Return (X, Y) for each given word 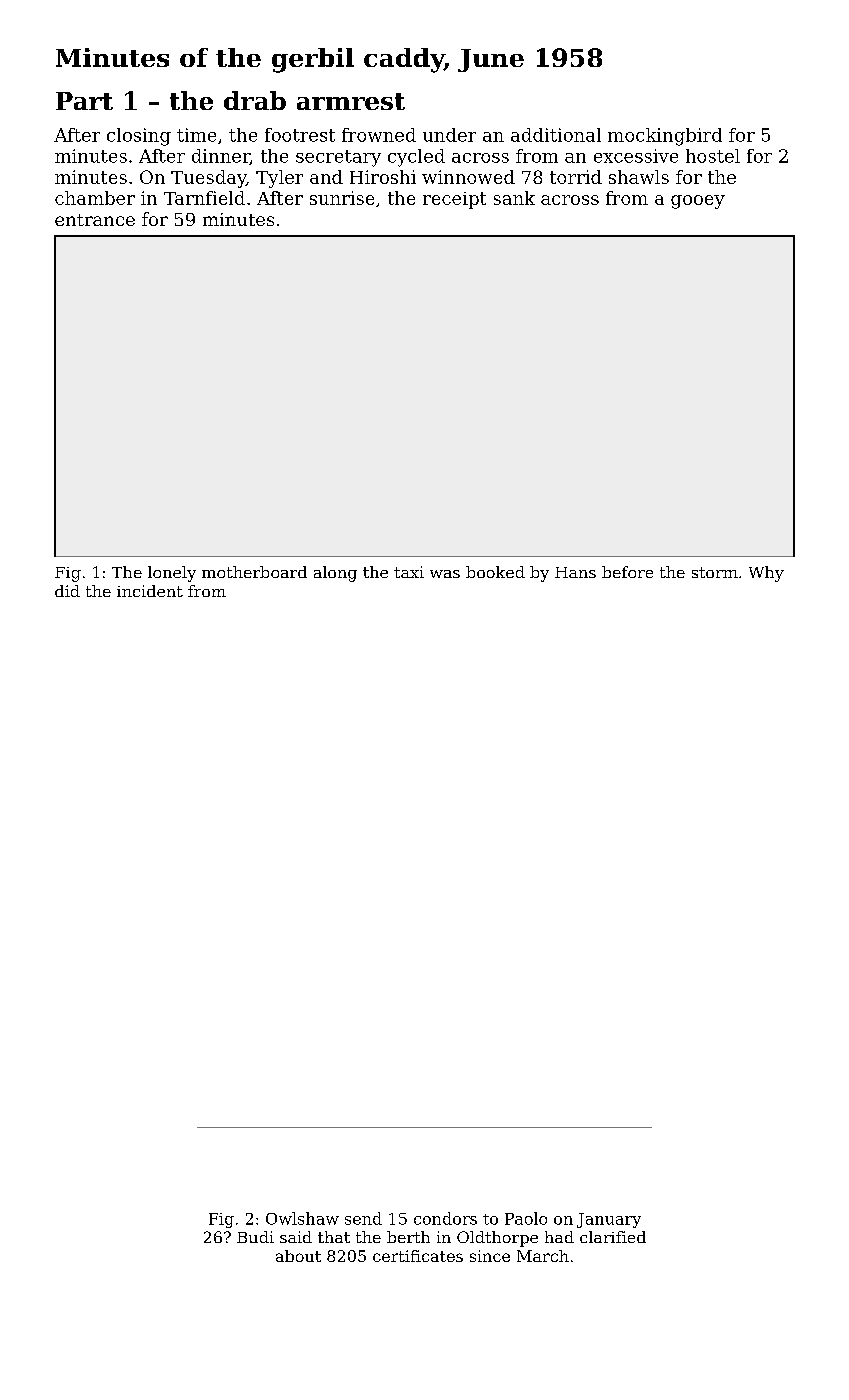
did (67, 591)
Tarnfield (204, 198)
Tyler (279, 179)
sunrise (342, 198)
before (627, 572)
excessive (636, 156)
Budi (255, 1237)
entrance (95, 220)
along (335, 574)
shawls (639, 177)
